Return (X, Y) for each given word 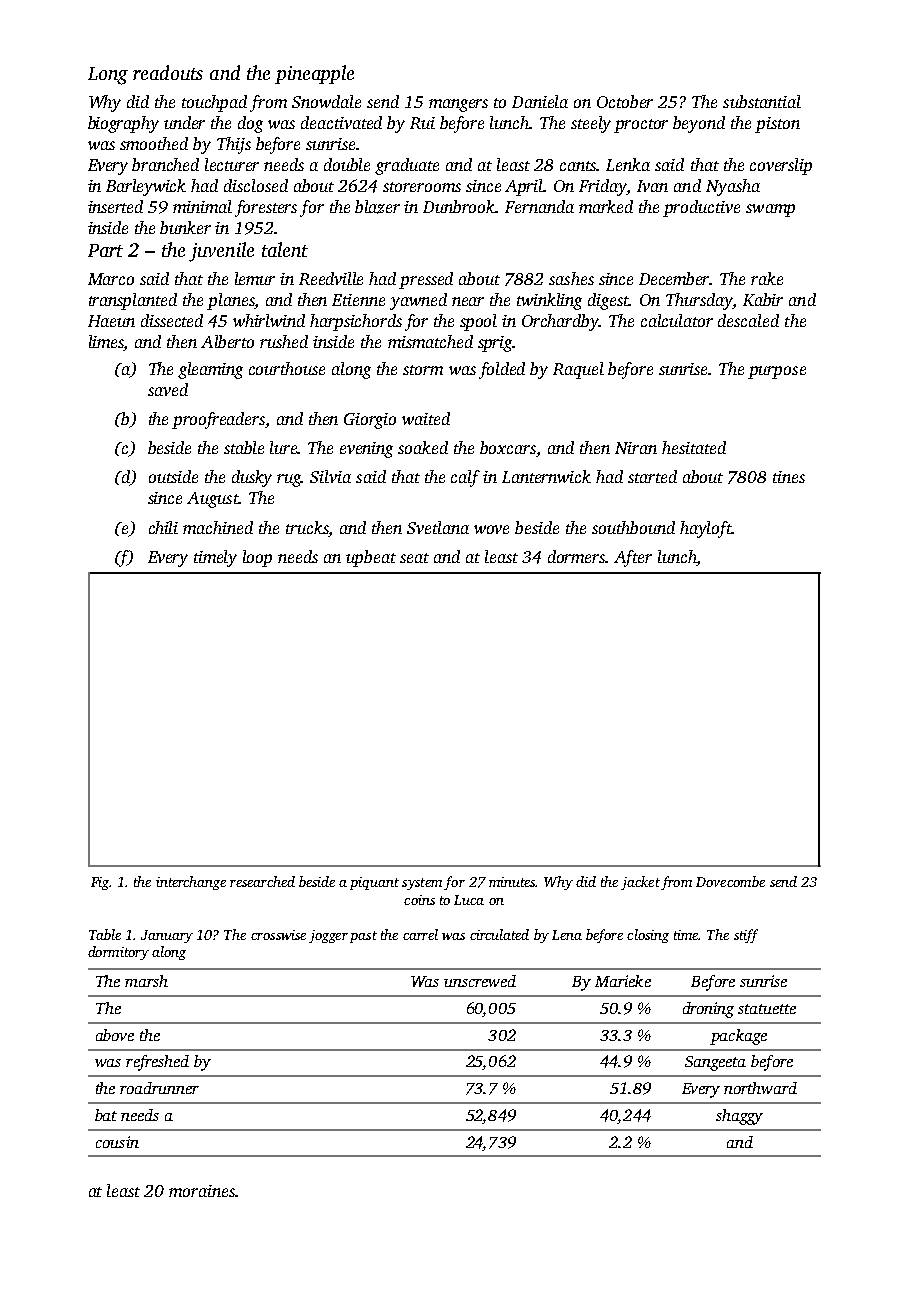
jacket (640, 883)
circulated (499, 934)
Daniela (540, 101)
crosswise (278, 935)
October (625, 101)
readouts (168, 72)
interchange (191, 883)
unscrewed (480, 981)
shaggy (739, 1117)
